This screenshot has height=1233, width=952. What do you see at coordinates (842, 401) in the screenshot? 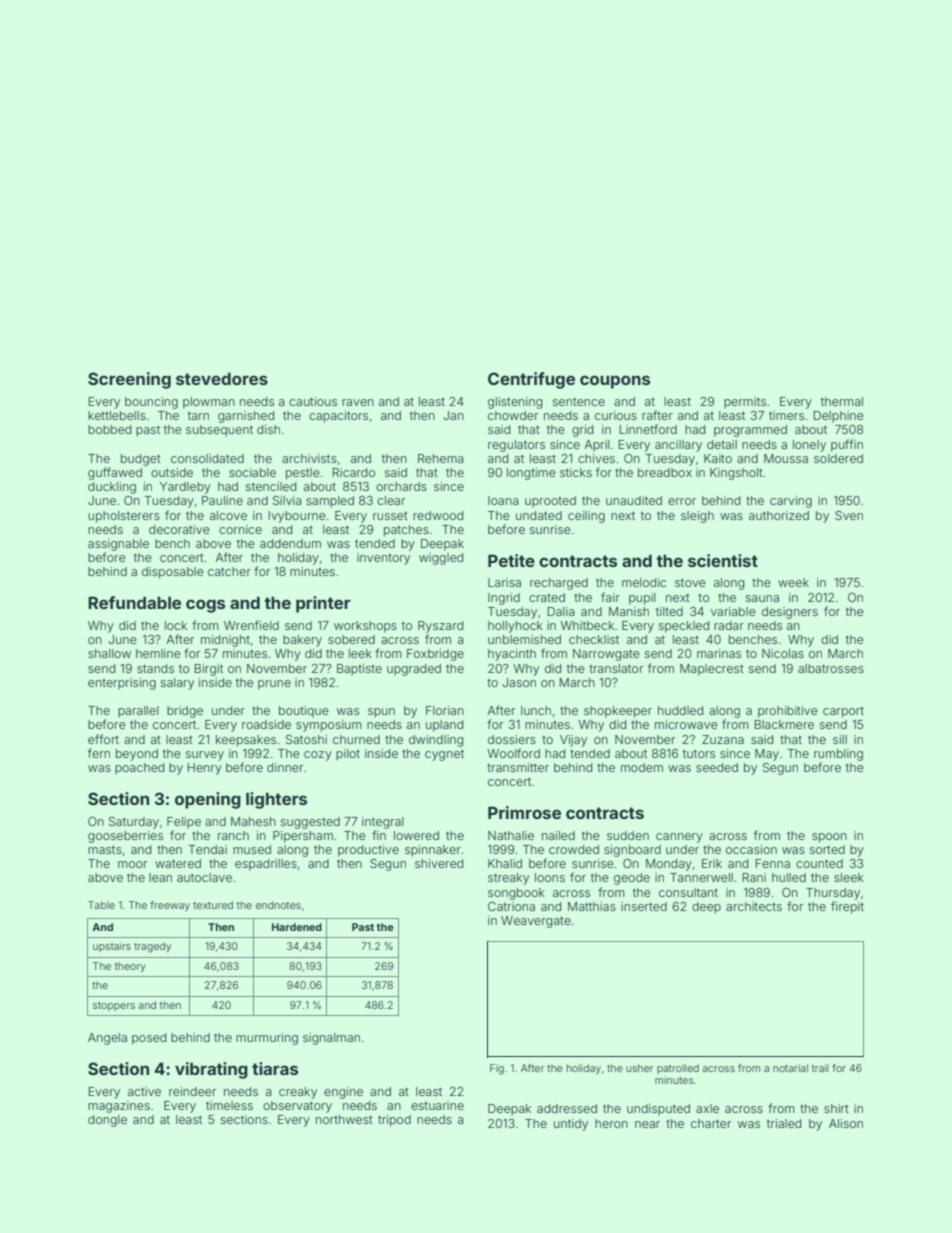
I see `thermal` at bounding box center [842, 401].
